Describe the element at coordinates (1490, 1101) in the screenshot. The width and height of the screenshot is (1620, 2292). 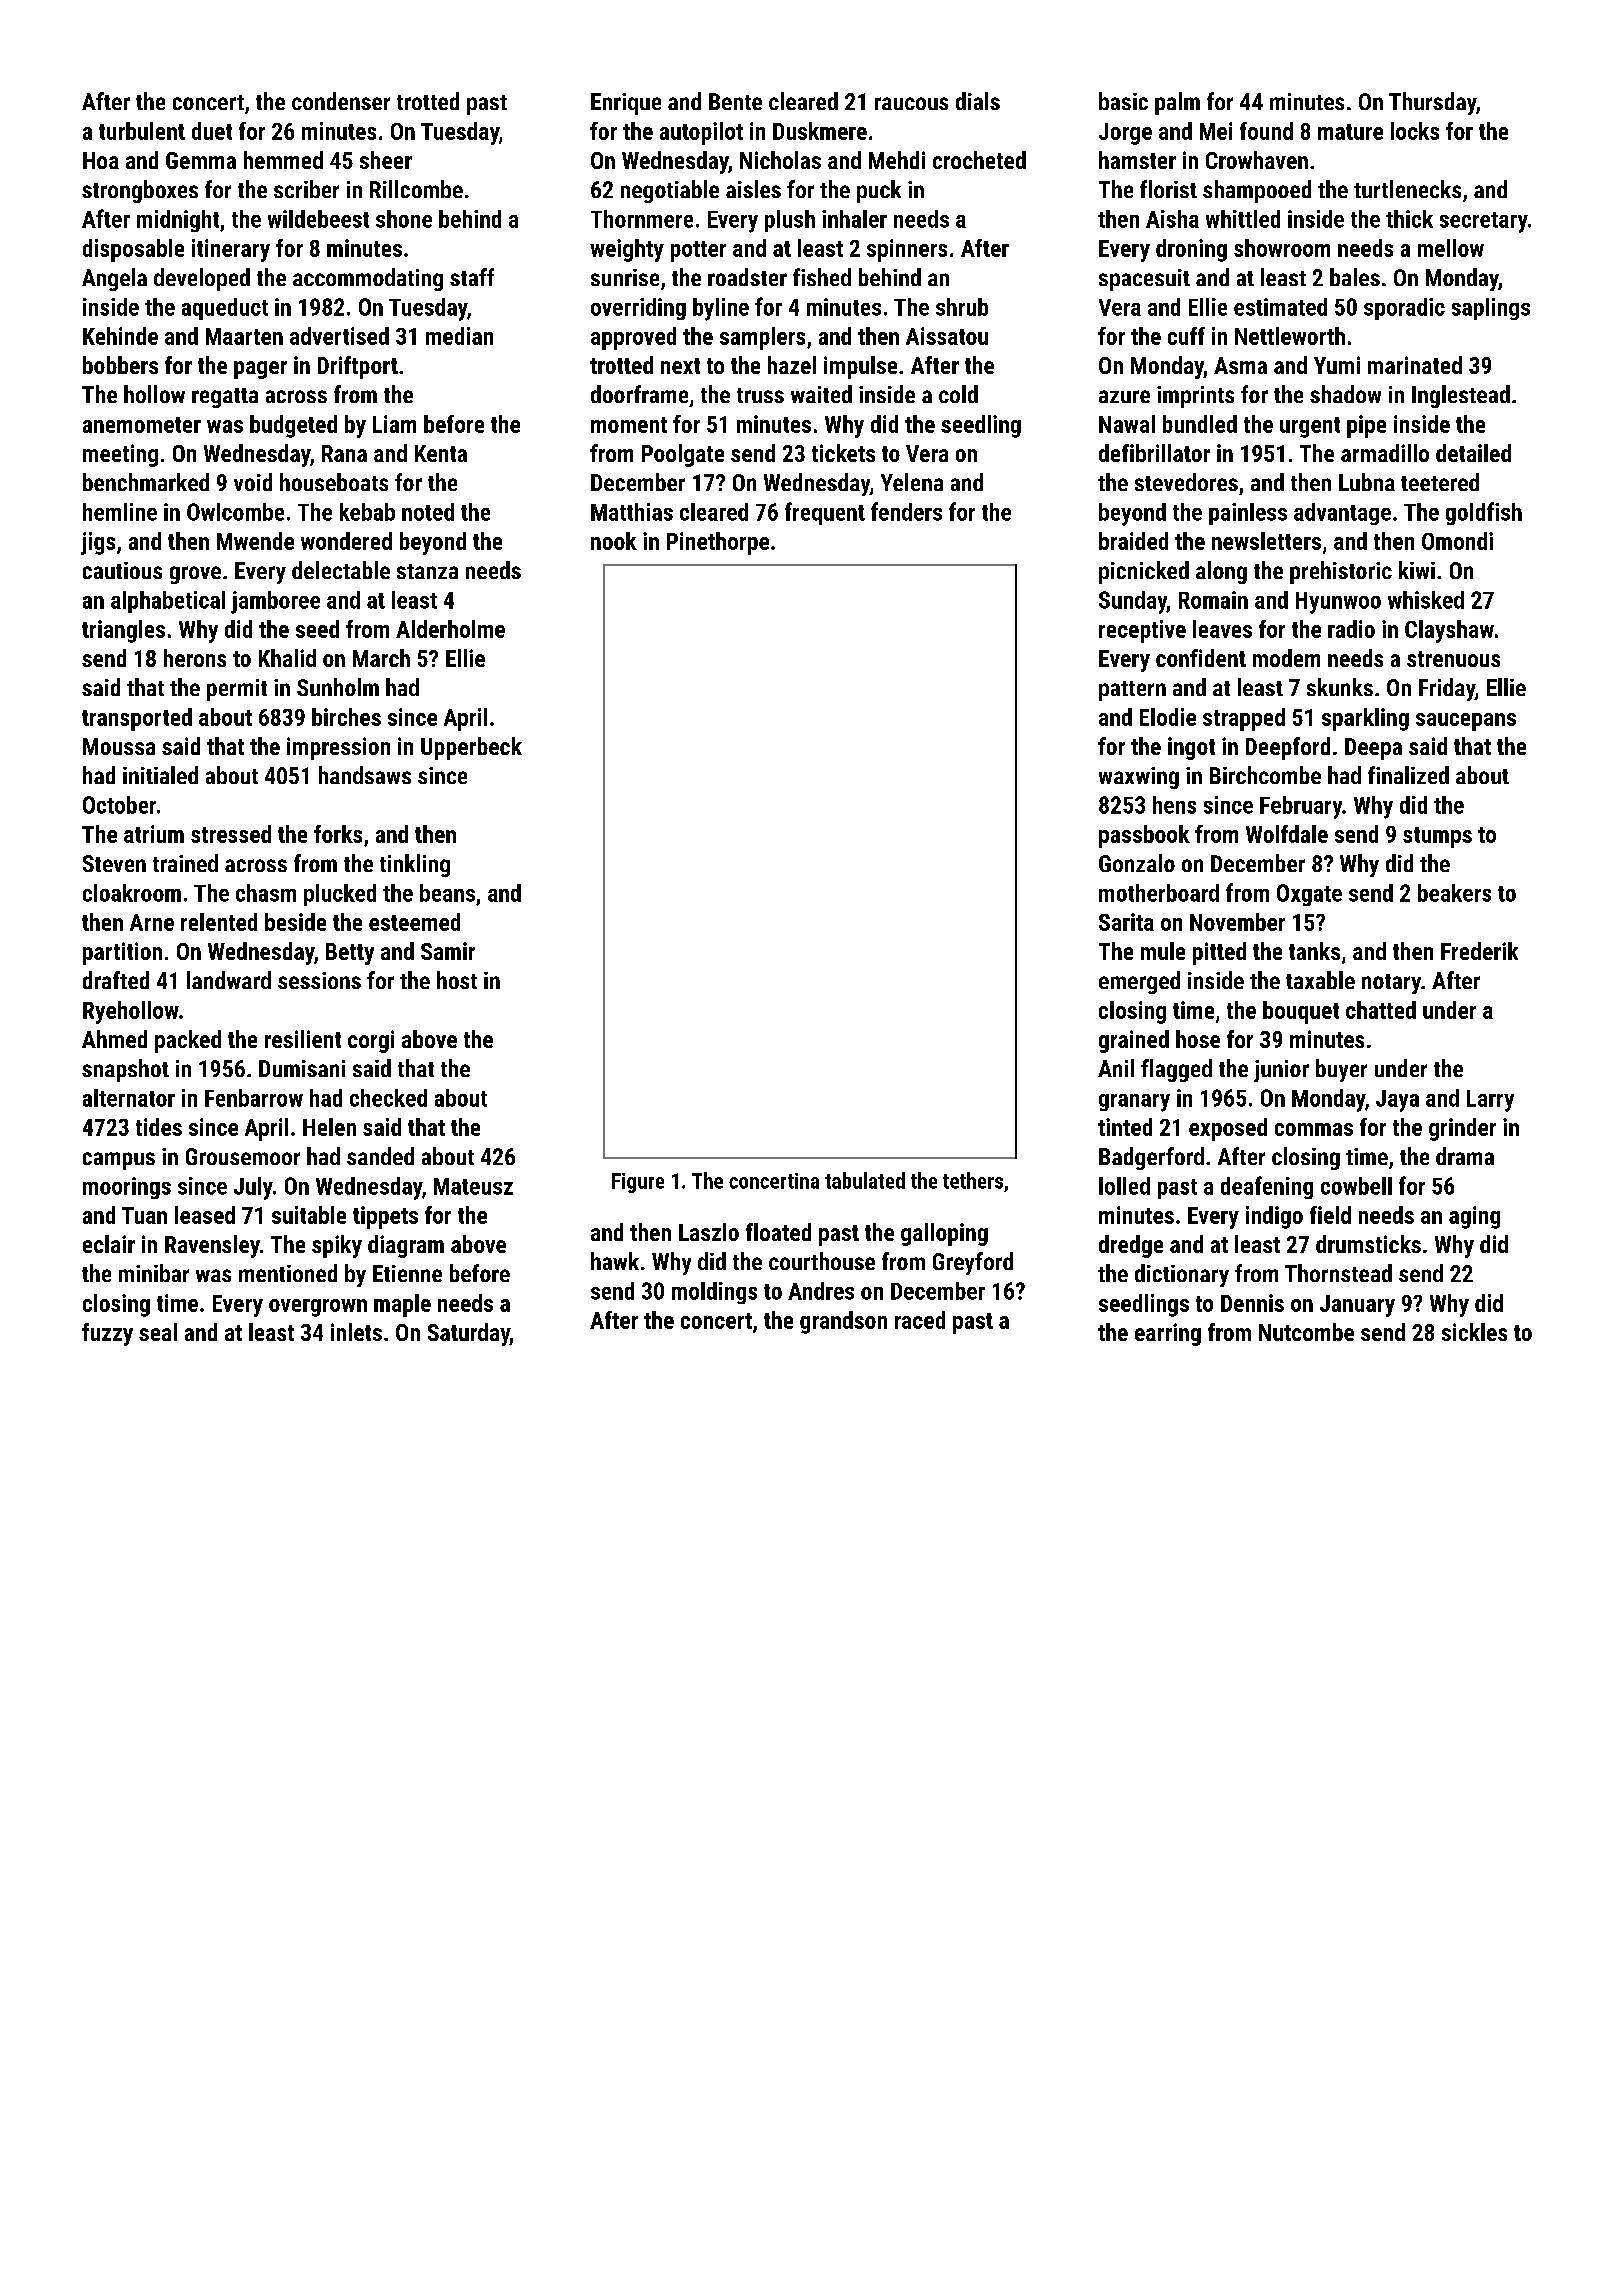
I see `Larry` at that location.
